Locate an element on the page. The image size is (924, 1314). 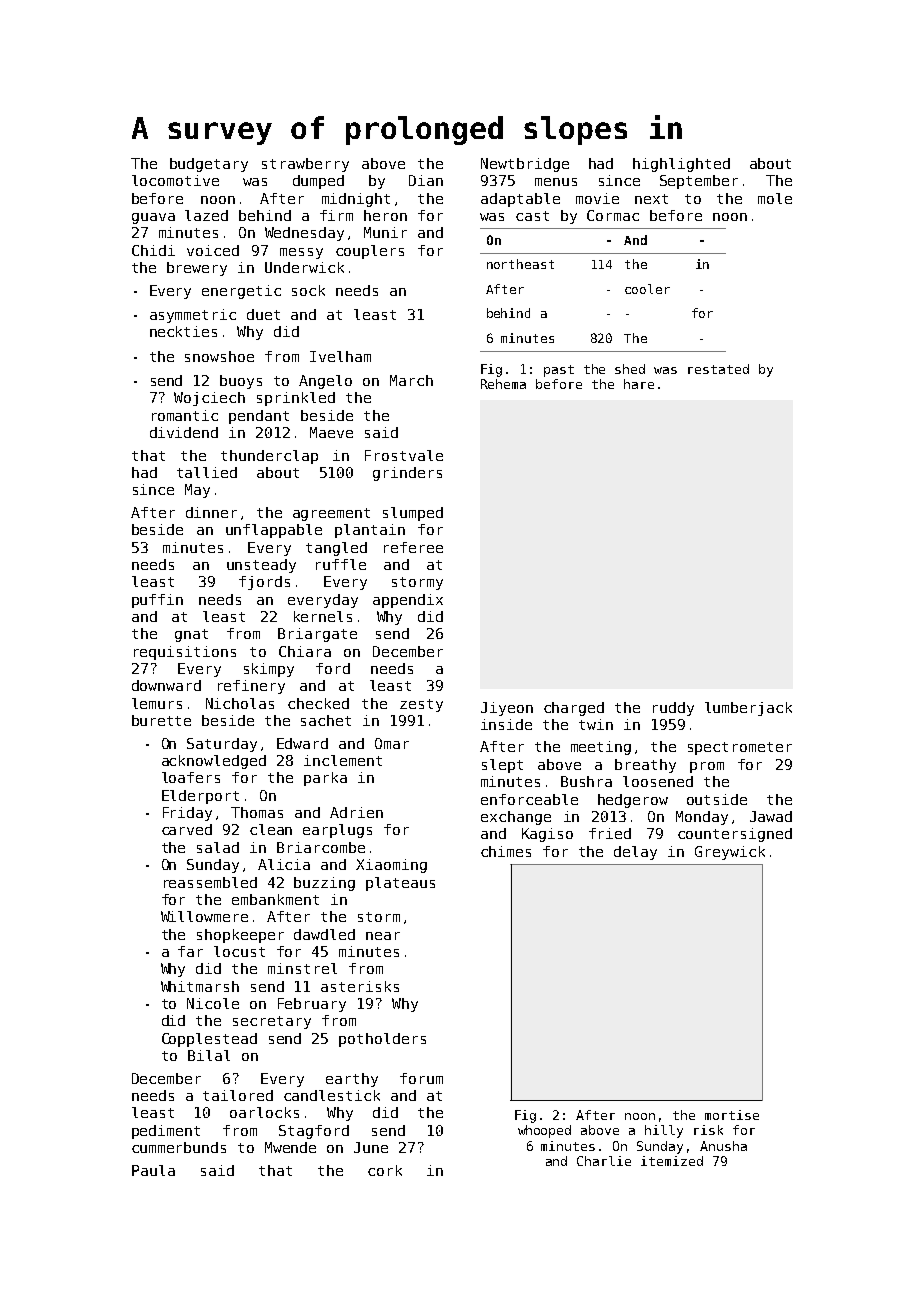
buzzing is located at coordinates (324, 884).
